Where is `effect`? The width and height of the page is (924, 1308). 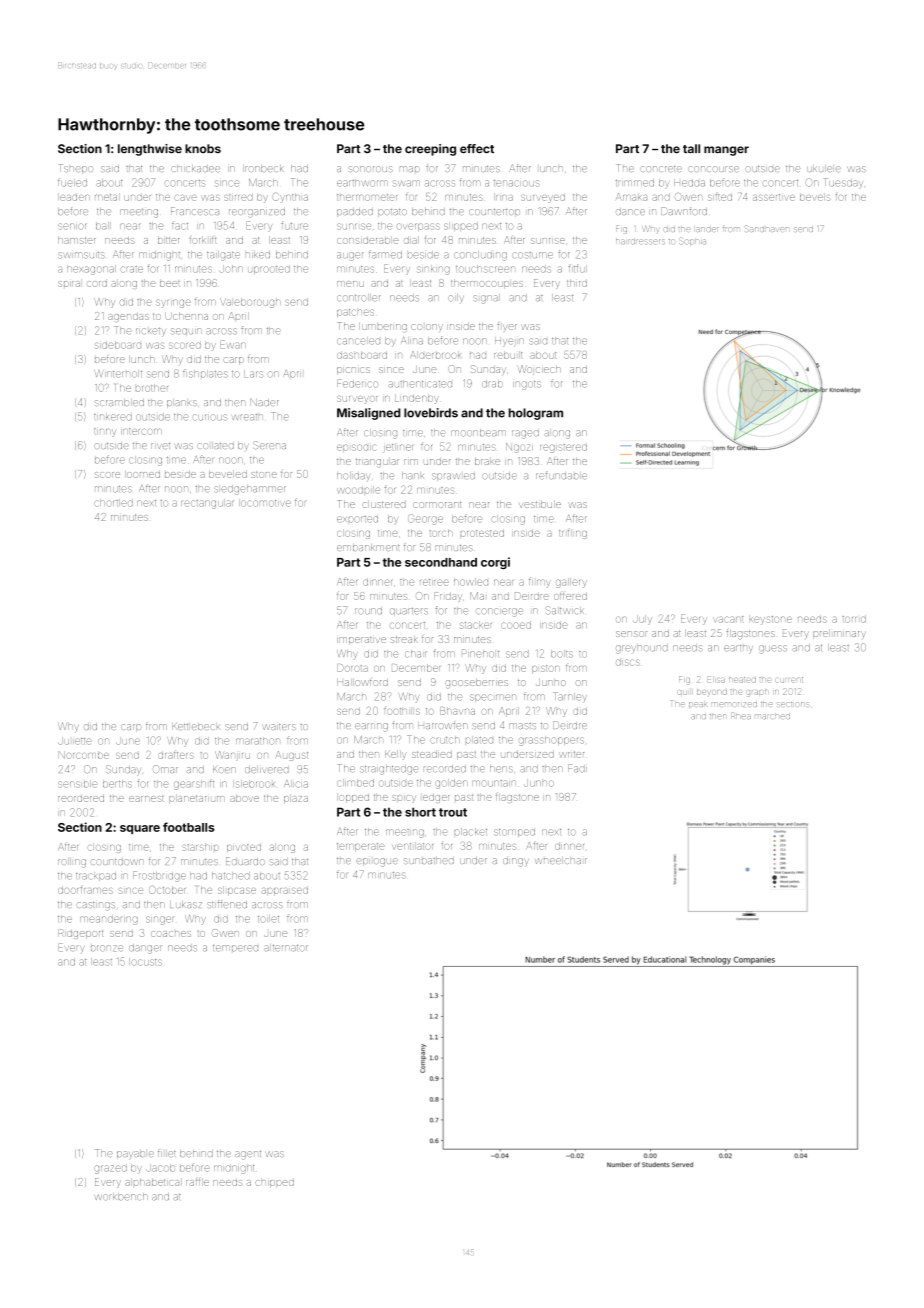
effect is located at coordinates (477, 148).
